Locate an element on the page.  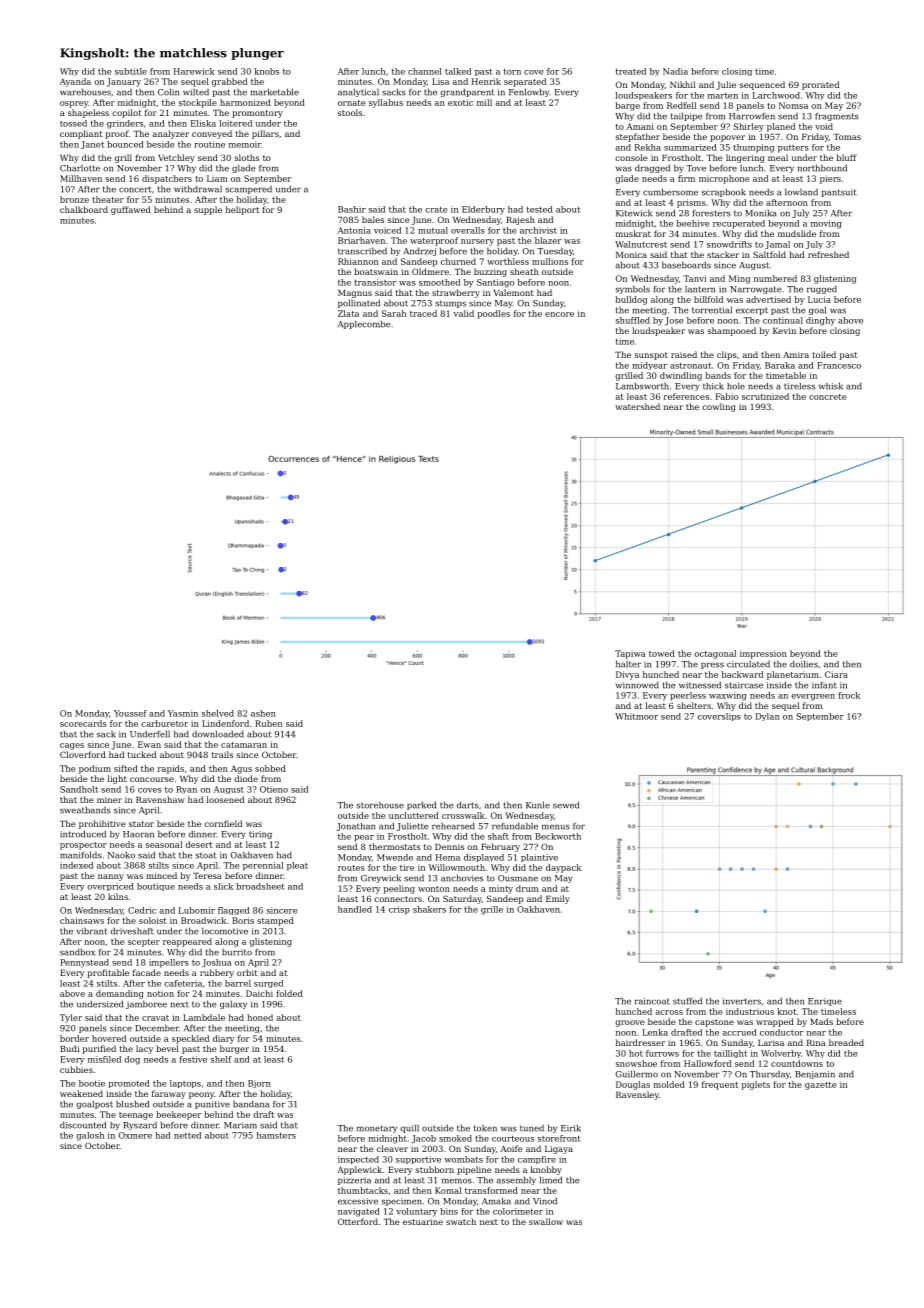
Applecombe is located at coordinates (364, 324).
